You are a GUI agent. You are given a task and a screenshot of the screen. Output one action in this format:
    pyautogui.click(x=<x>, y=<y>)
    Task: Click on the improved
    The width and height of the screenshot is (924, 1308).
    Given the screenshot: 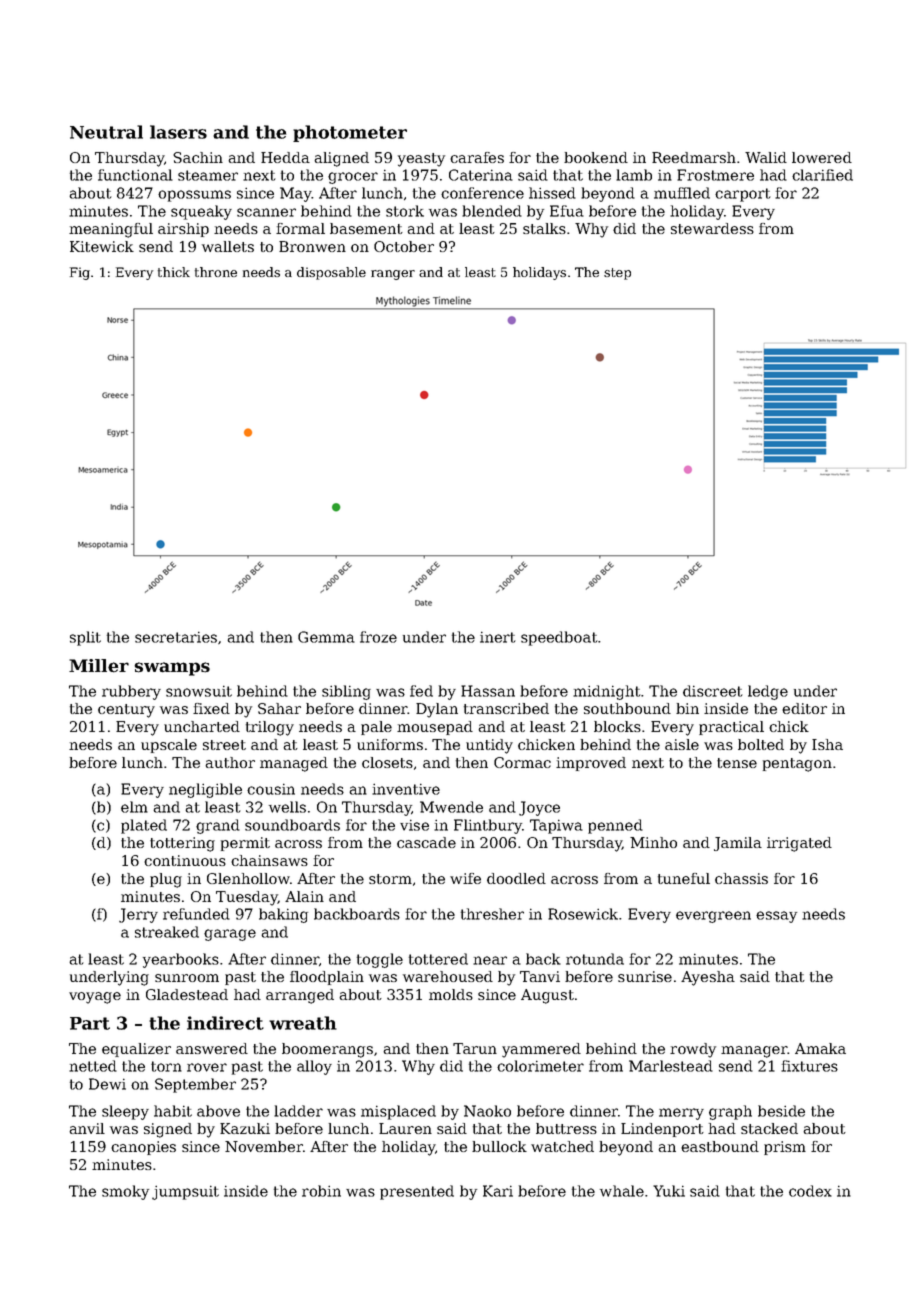 What is the action you would take?
    pyautogui.click(x=591, y=764)
